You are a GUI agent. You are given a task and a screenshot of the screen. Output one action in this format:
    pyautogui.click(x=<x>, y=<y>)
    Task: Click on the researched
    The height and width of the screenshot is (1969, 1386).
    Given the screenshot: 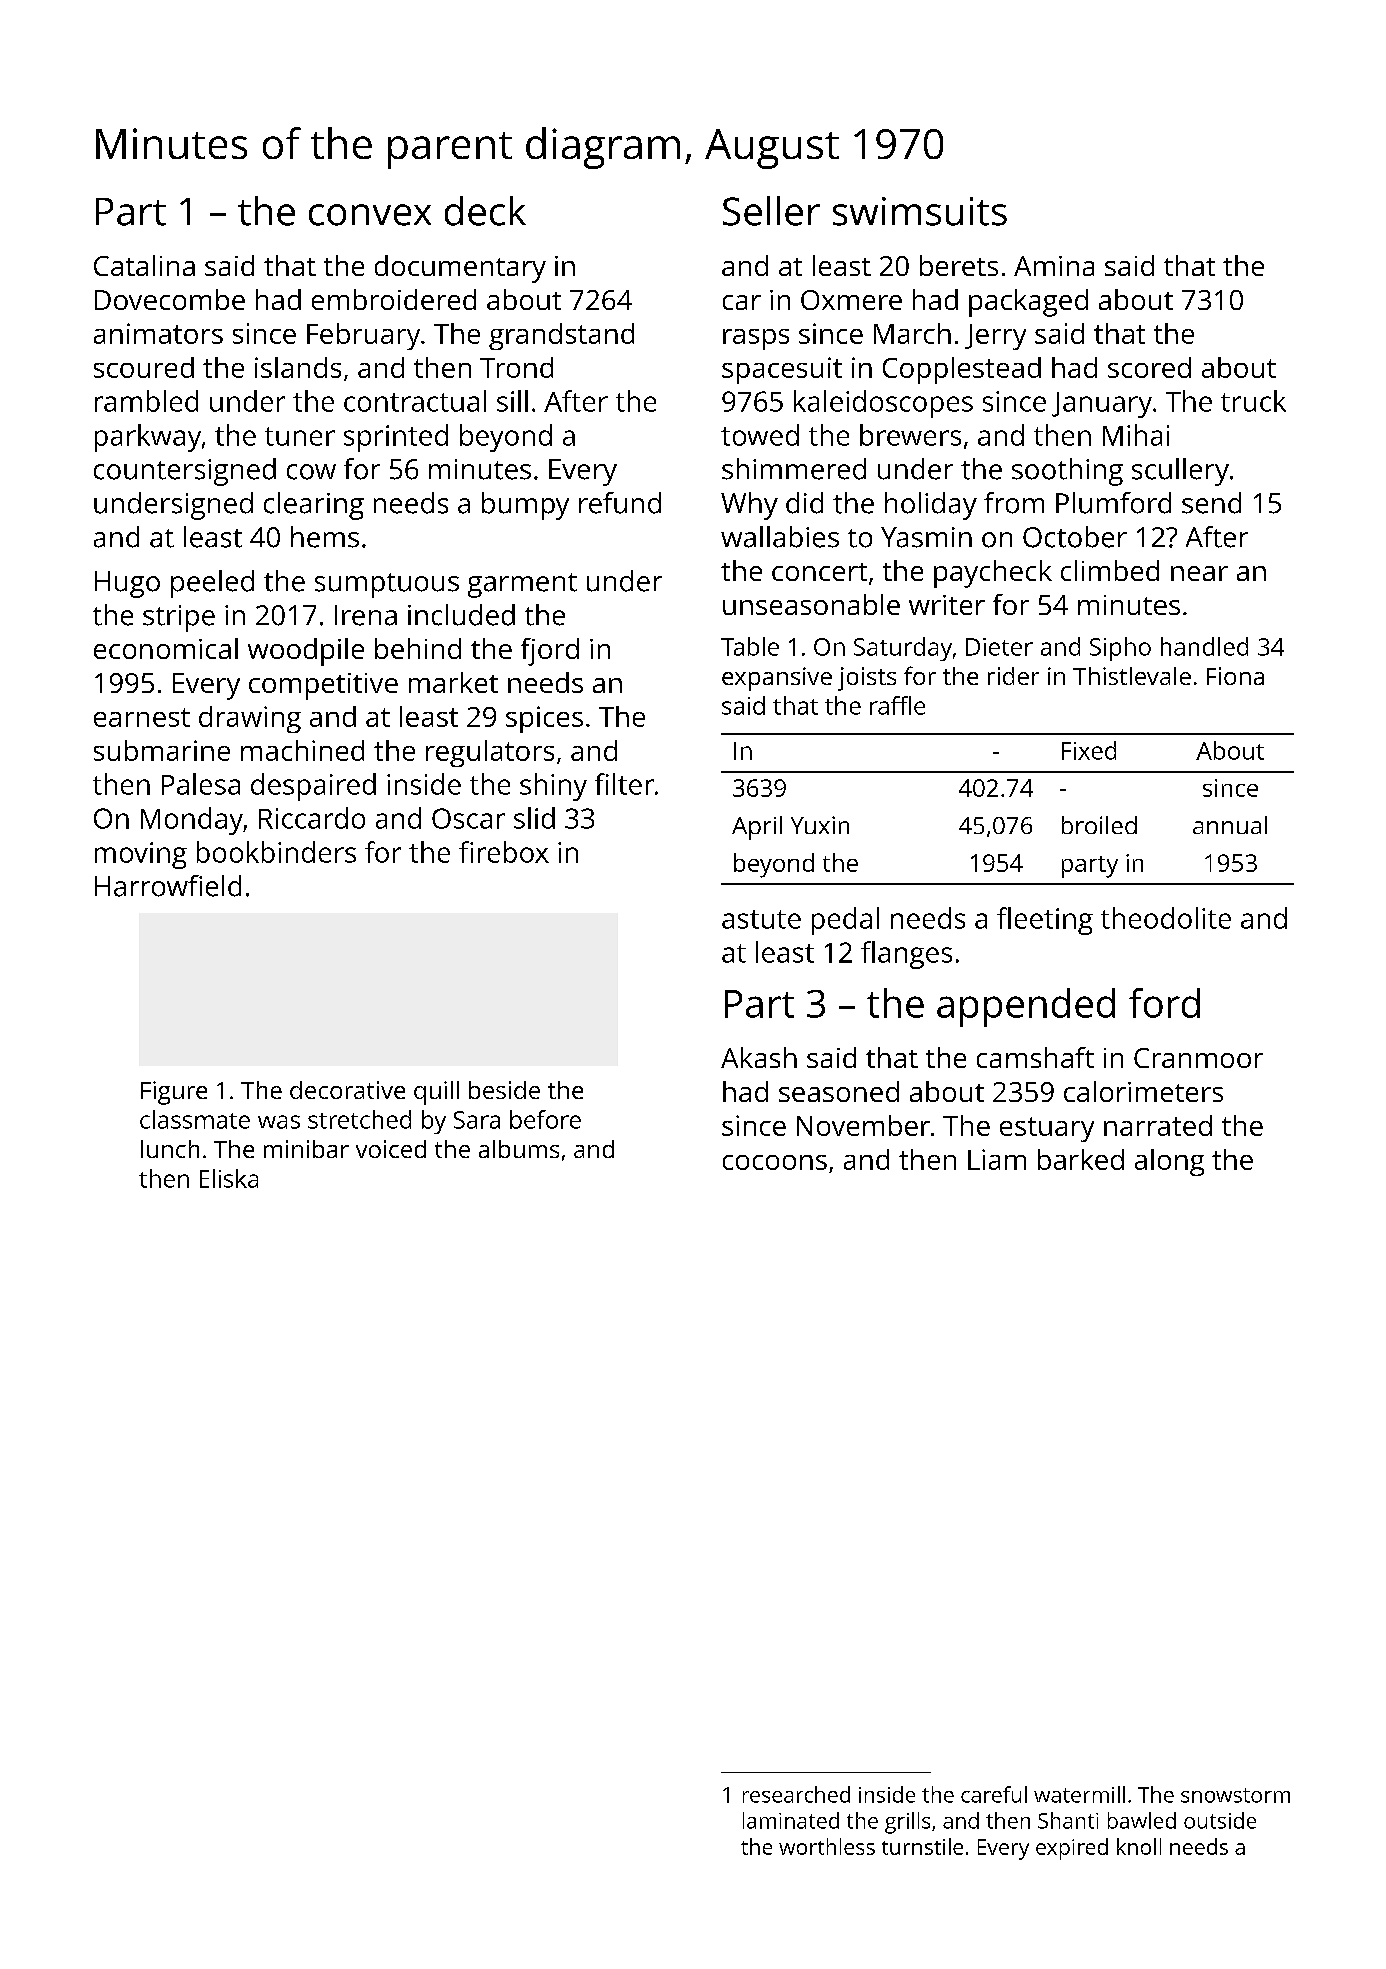 What is the action you would take?
    pyautogui.click(x=796, y=1794)
